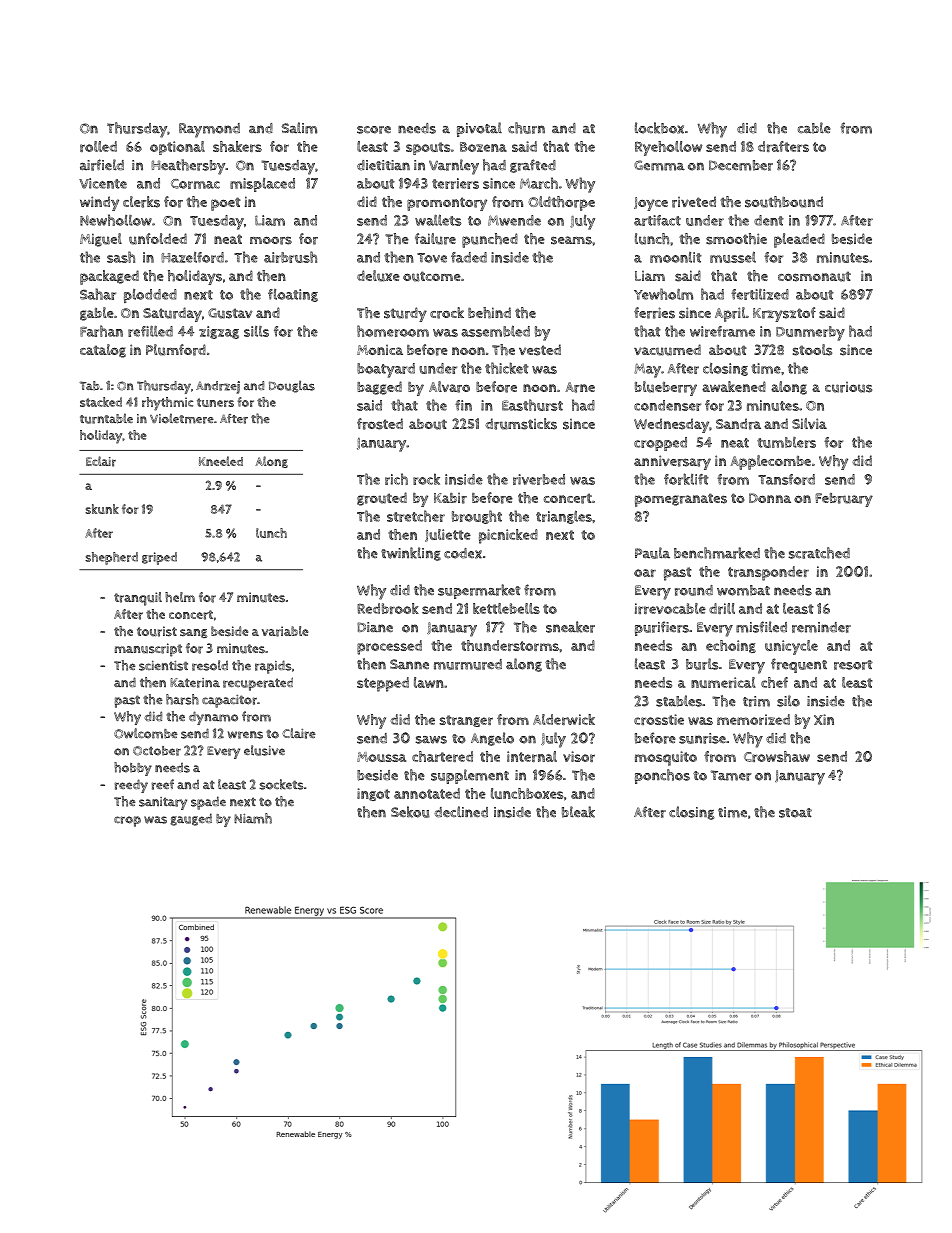 The width and height of the image is (952, 1233). I want to click on gauged, so click(191, 819).
